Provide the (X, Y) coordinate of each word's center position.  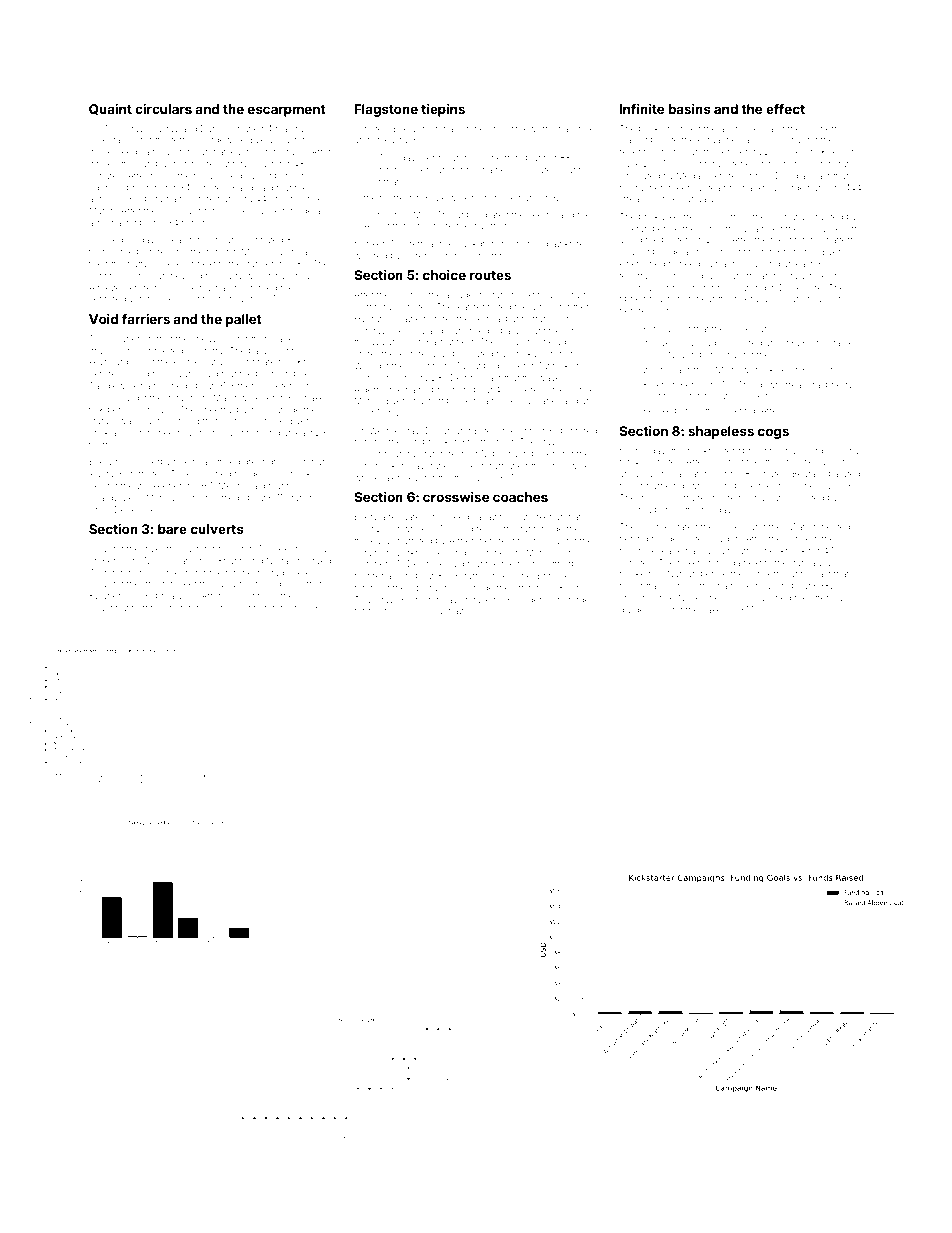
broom (398, 611)
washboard (666, 369)
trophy (231, 299)
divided (828, 216)
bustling (380, 170)
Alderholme (378, 389)
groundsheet (169, 584)
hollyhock (214, 176)
